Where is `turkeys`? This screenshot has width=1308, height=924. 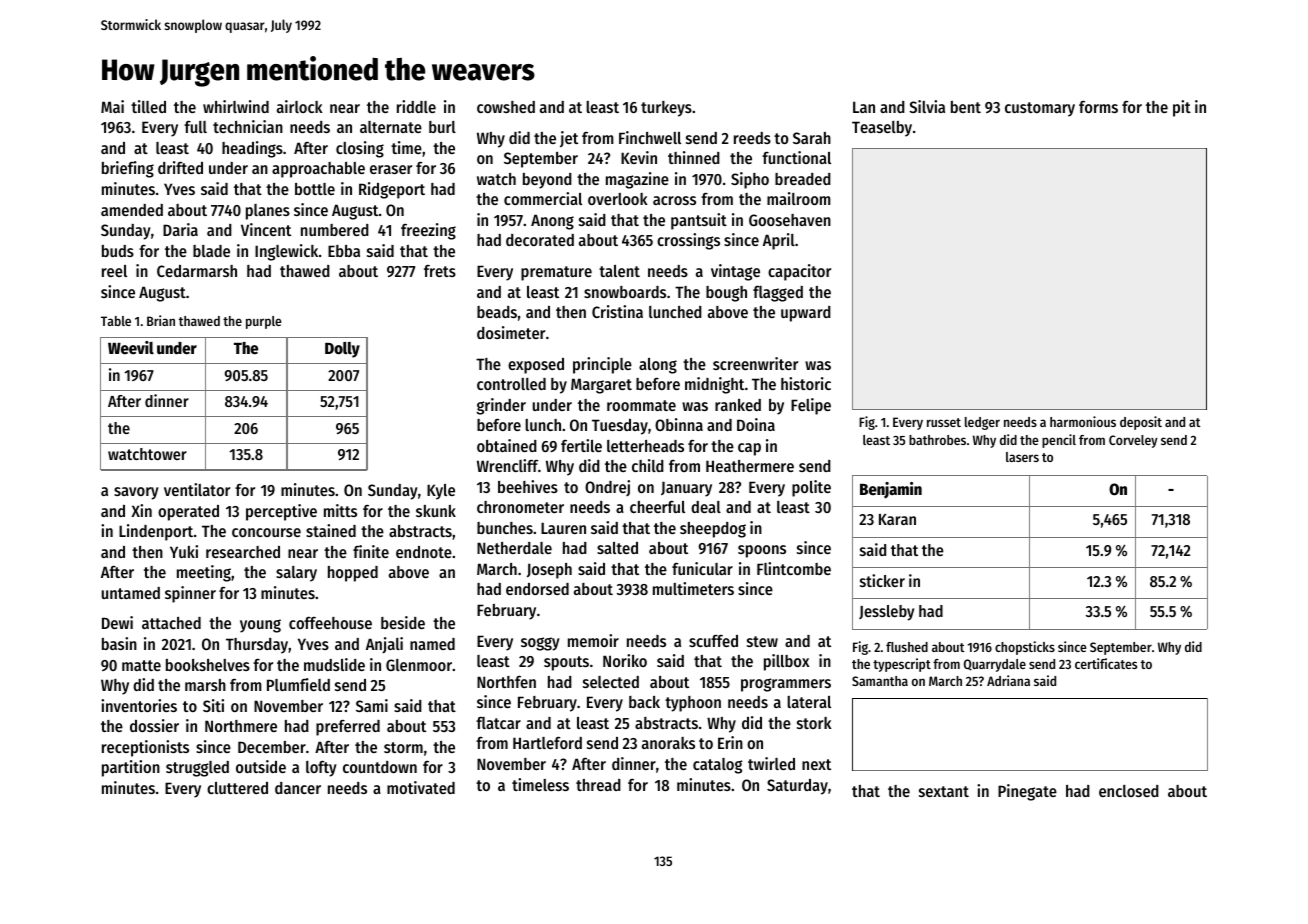
turkeys is located at coordinates (666, 109).
